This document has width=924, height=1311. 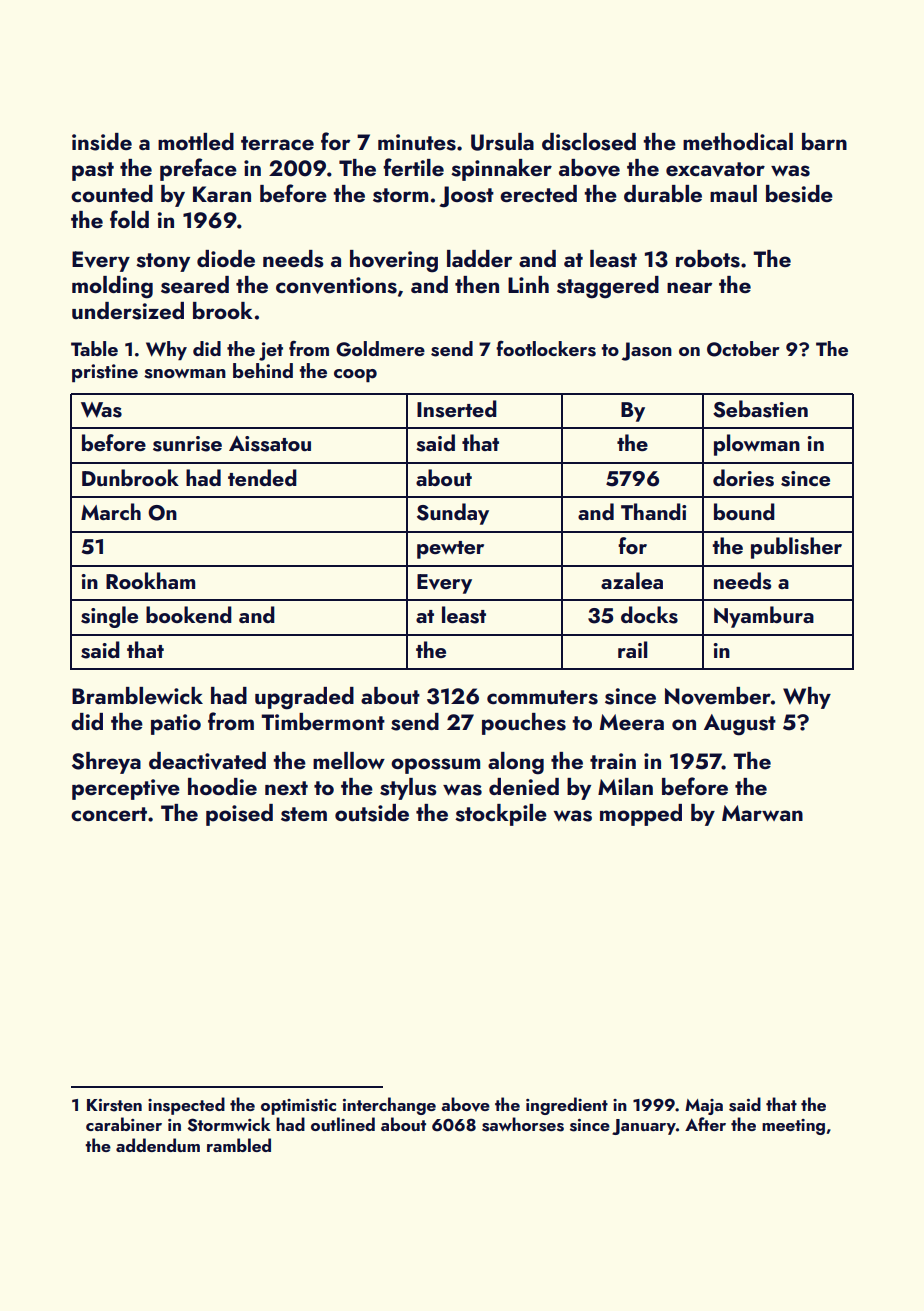 I want to click on Marwan, so click(x=762, y=813).
